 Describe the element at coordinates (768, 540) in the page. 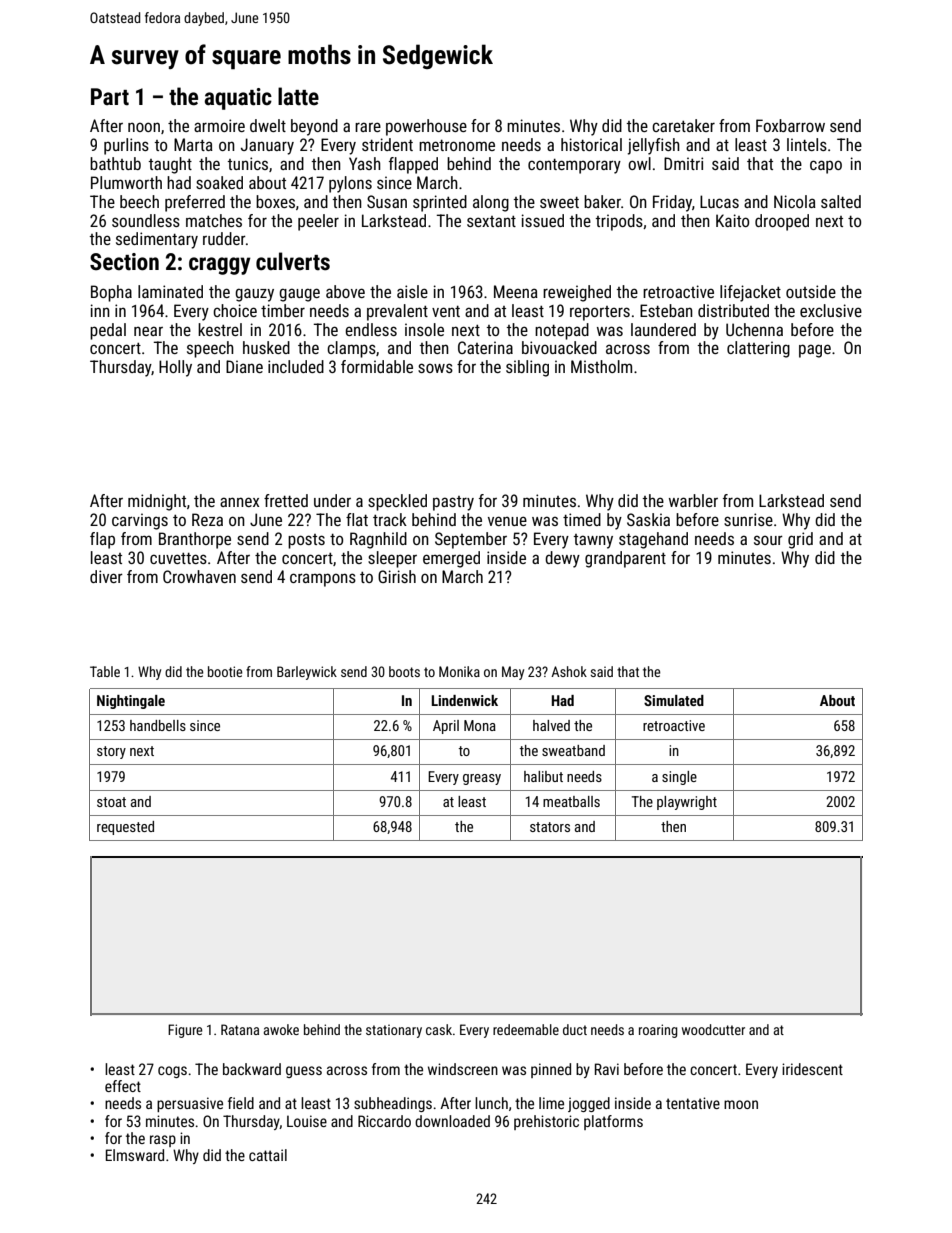

I see `sour` at that location.
